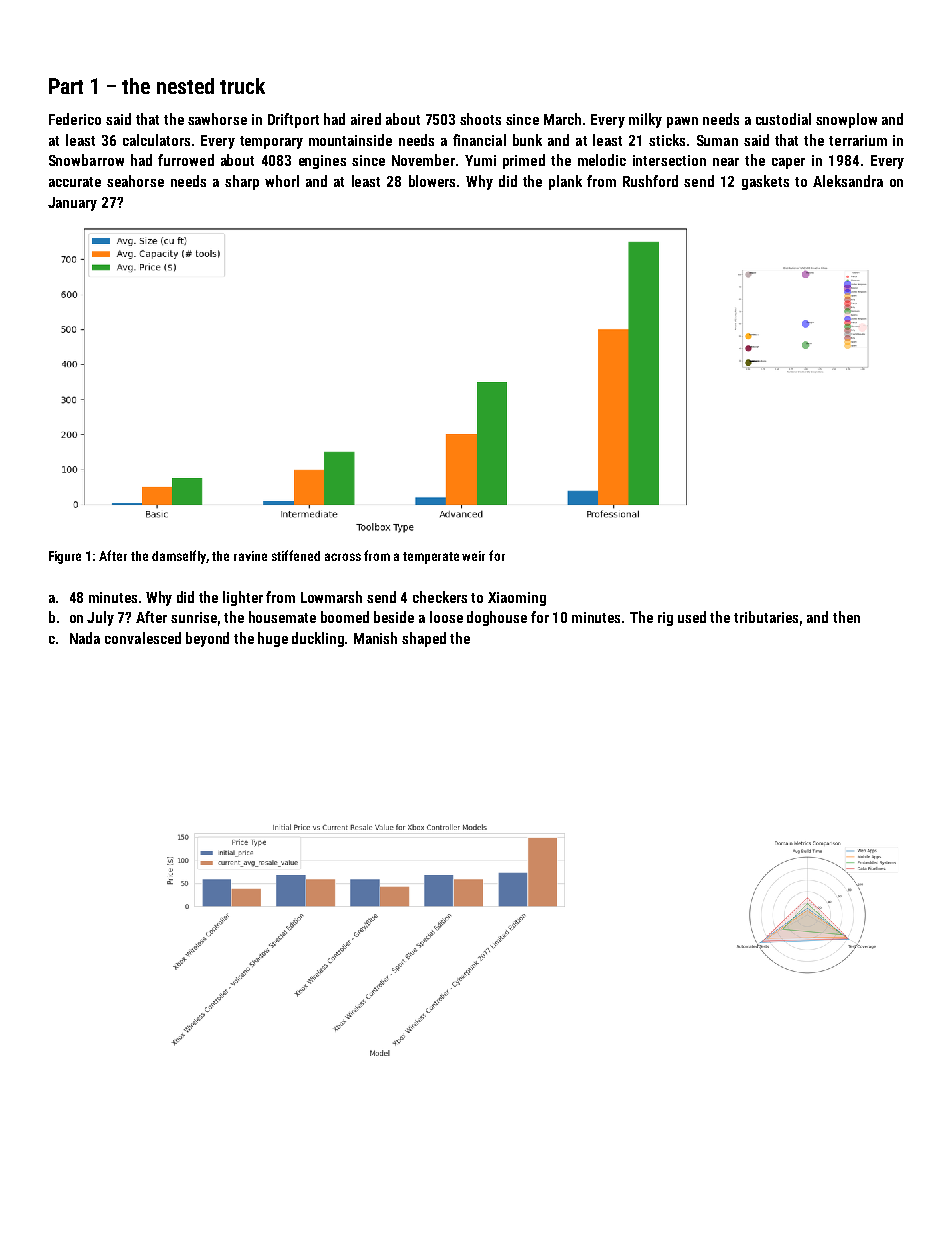 The height and width of the screenshot is (1233, 952). Describe the element at coordinates (766, 617) in the screenshot. I see `tributaries` at that location.
